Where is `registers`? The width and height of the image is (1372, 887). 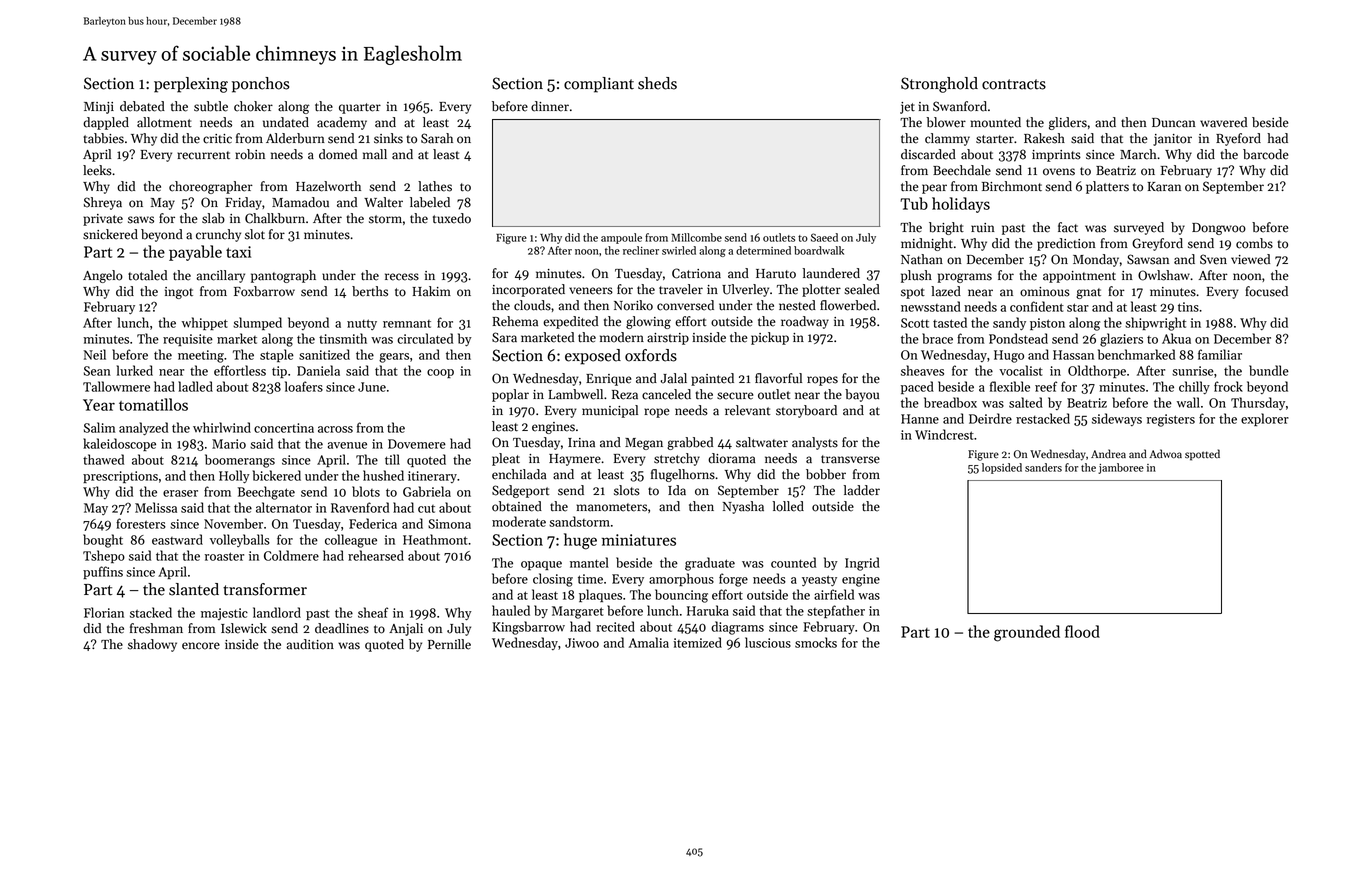 registers is located at coordinates (1171, 420).
